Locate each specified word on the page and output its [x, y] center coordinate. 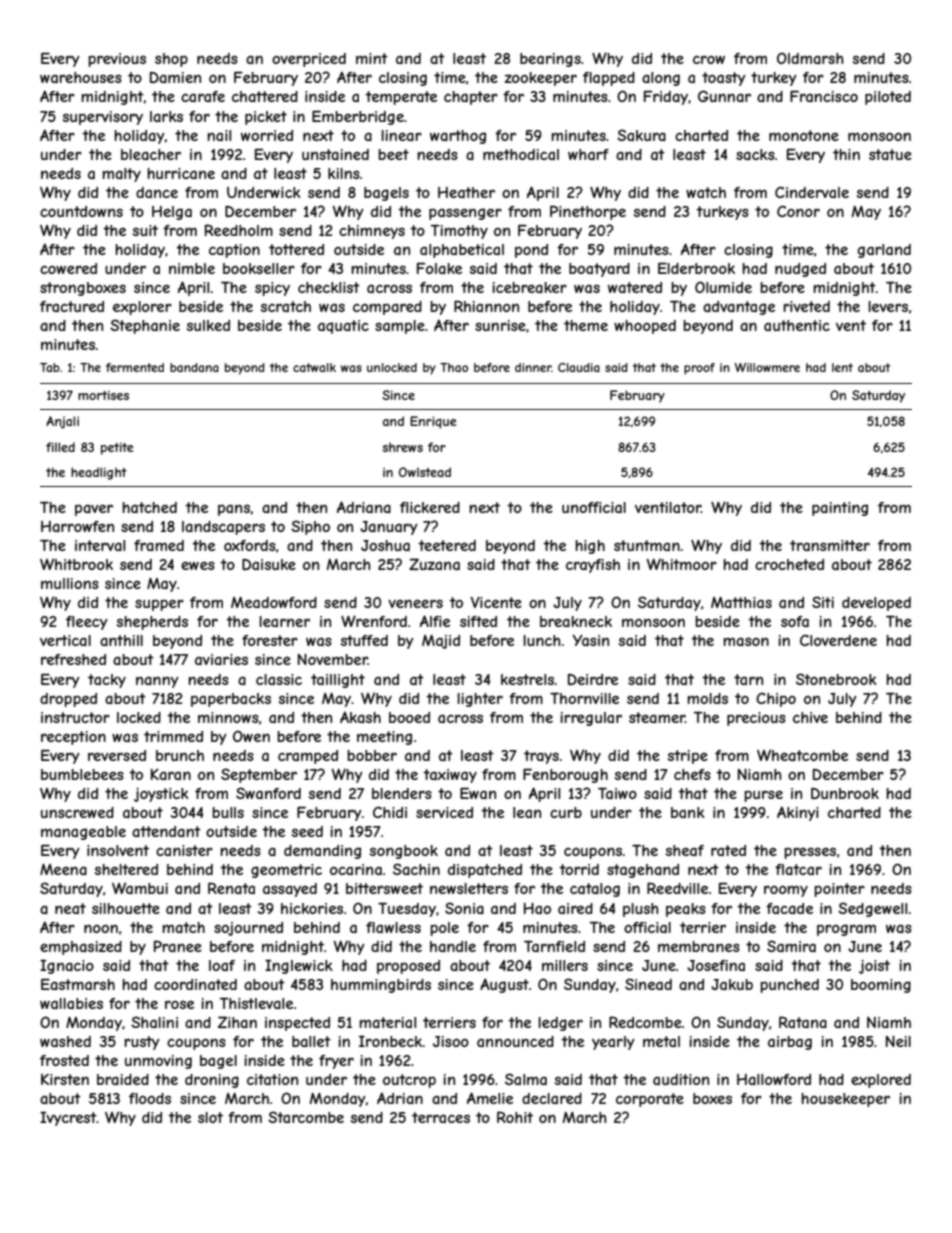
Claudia [579, 367]
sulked [208, 325]
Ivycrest [68, 1118]
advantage [739, 308]
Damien [175, 77]
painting [840, 509]
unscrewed [77, 812]
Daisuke [269, 564]
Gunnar [724, 96]
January [389, 528]
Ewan [478, 793]
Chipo [776, 699]
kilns [344, 173]
